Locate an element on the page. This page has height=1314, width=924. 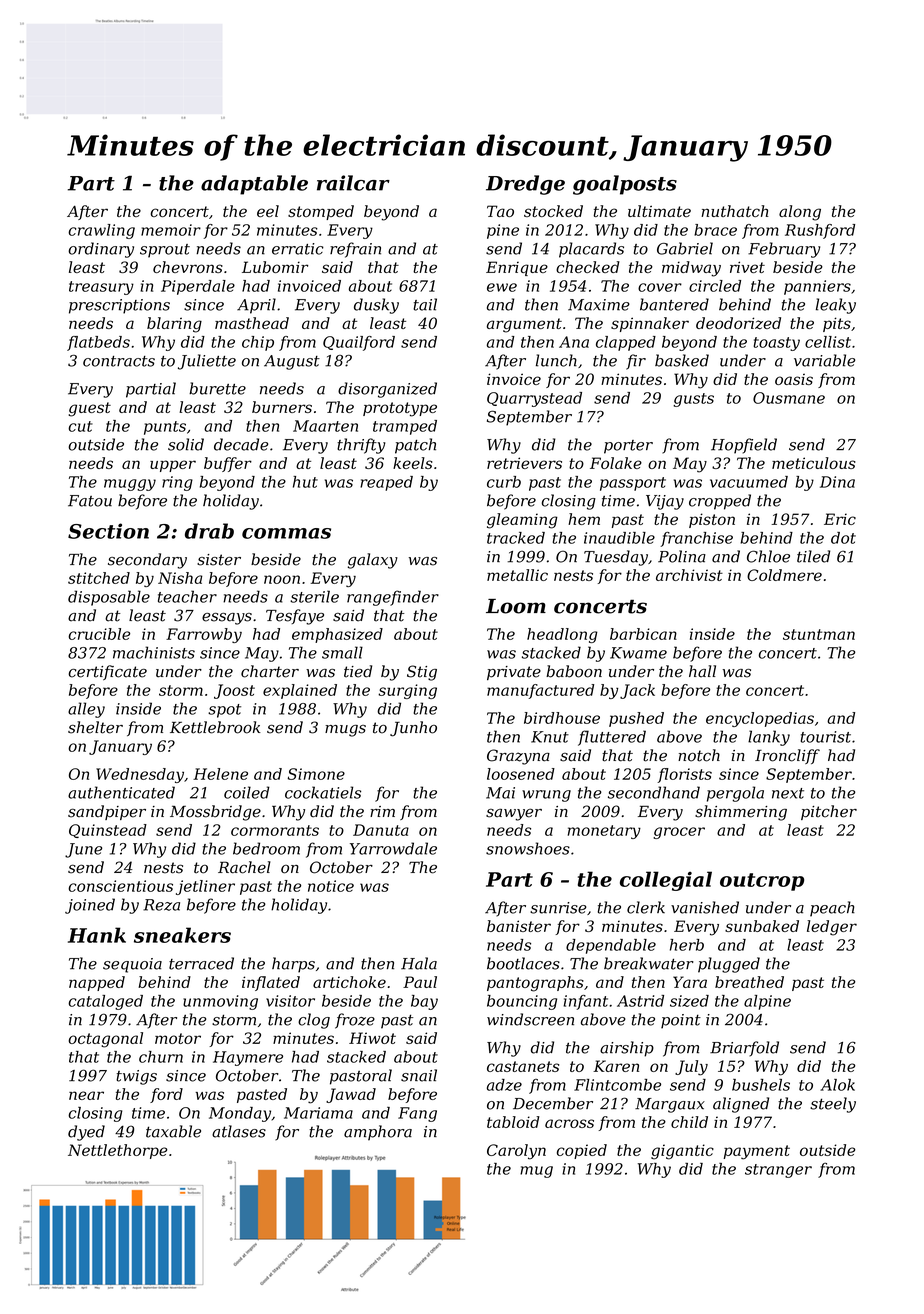
Stig is located at coordinates (422, 673).
